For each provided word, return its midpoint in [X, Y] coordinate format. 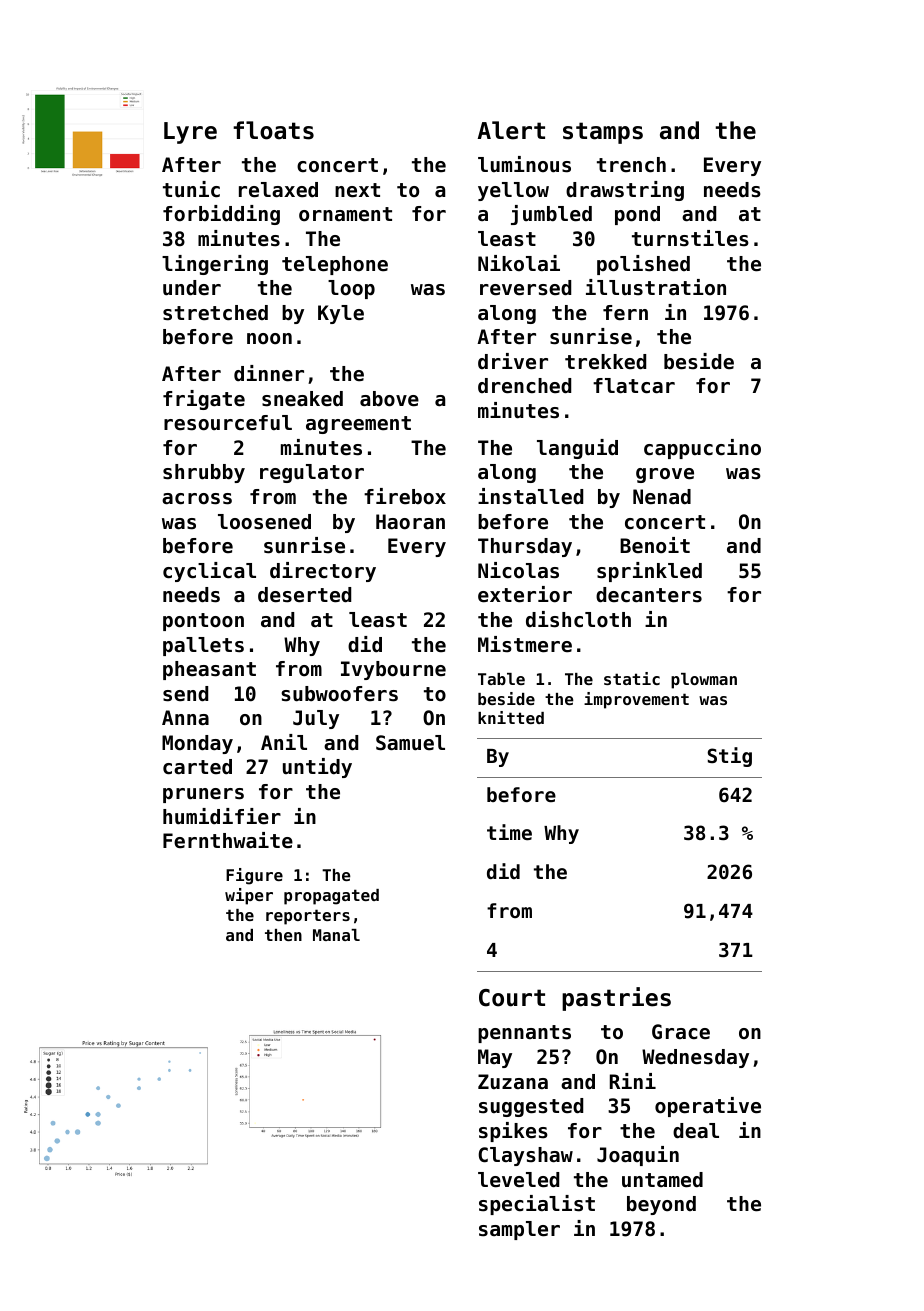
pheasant [209, 670]
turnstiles [690, 238]
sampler [519, 1230]
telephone [335, 265]
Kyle [341, 314]
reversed [525, 288]
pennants [524, 1034]
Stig [730, 757]
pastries [616, 999]
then [283, 935]
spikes [513, 1132]
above [389, 399]
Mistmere [525, 644]
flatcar [634, 386]
